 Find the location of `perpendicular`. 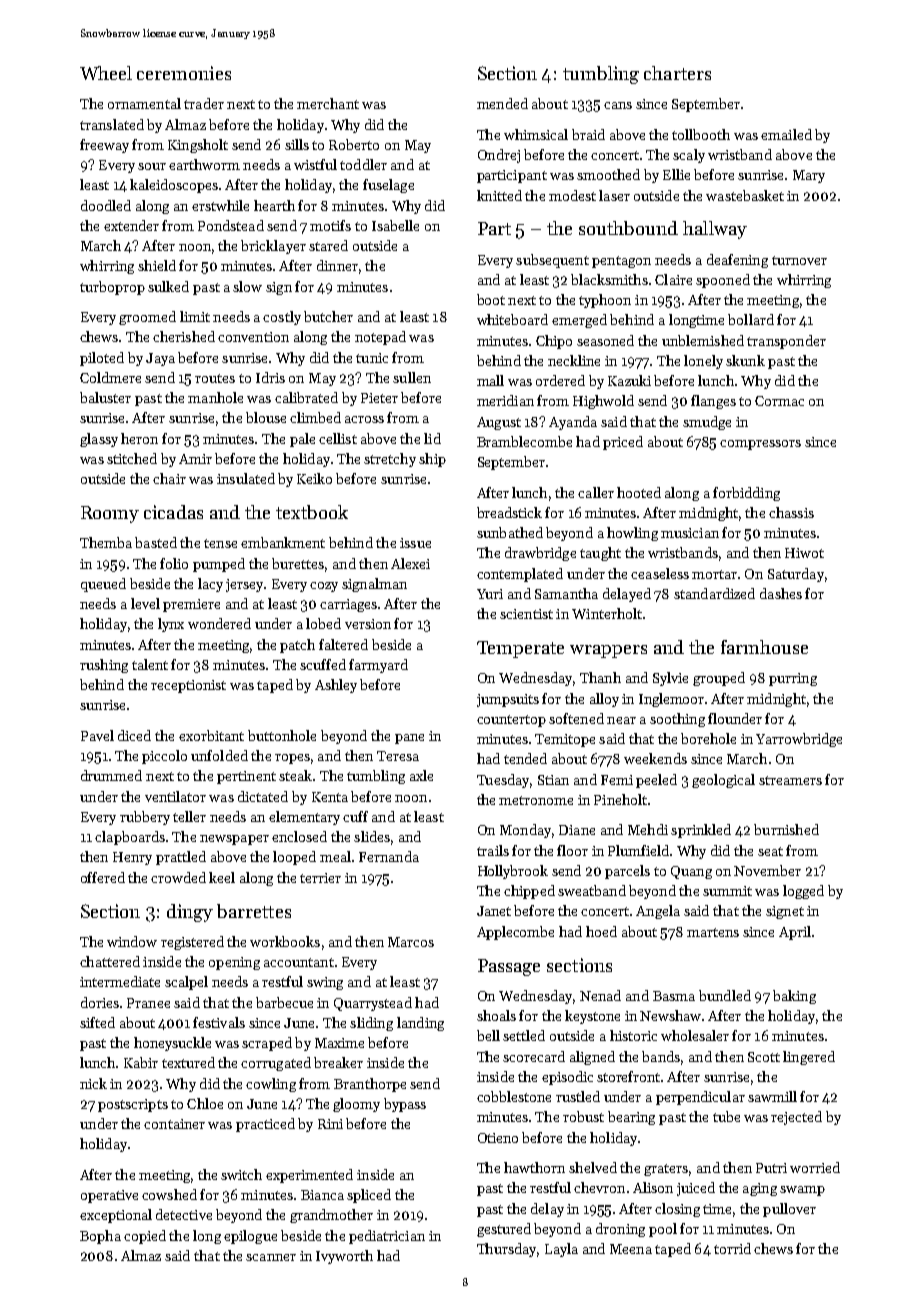

perpendicular is located at coordinates (700, 1098).
